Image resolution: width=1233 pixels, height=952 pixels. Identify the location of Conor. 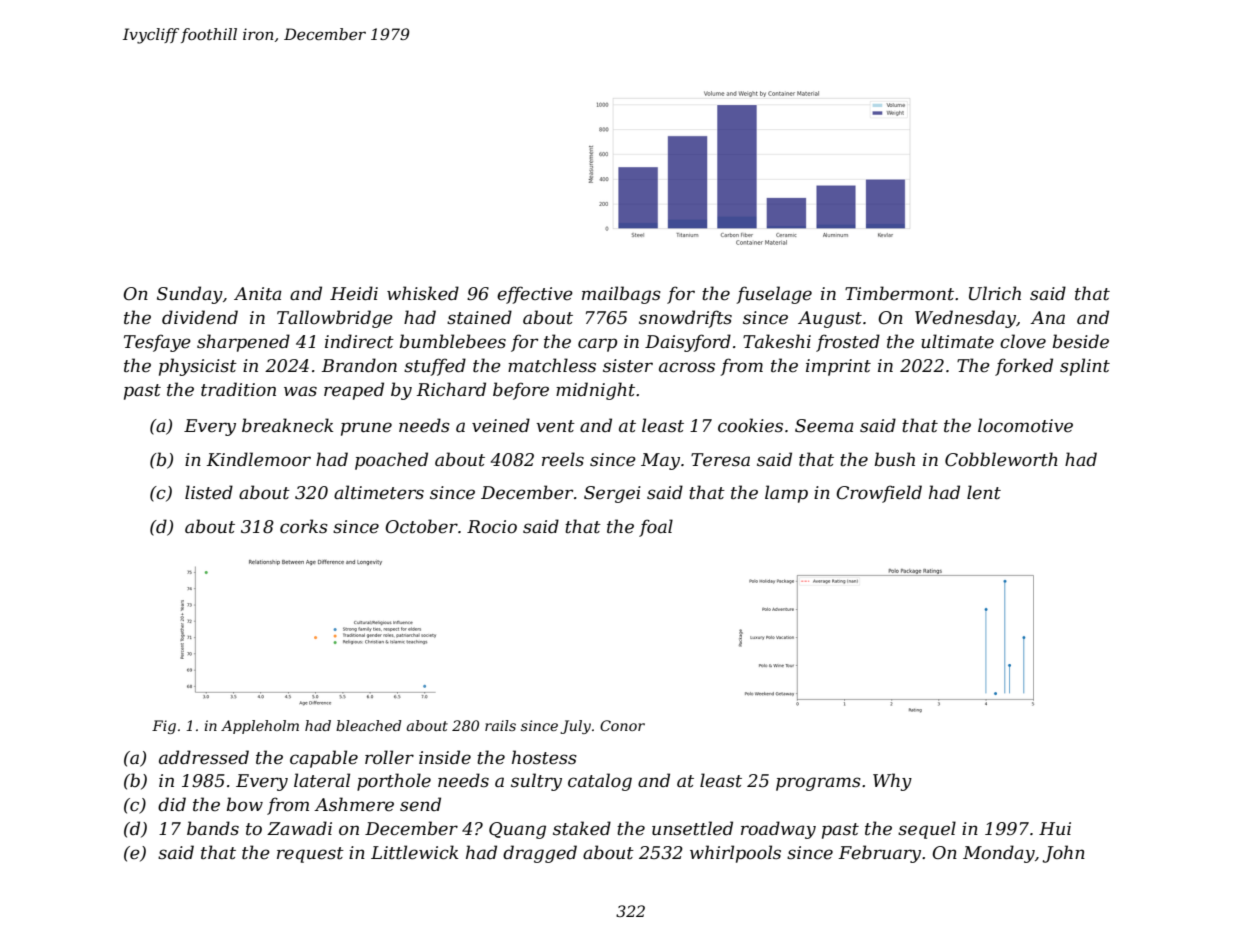
(622, 725).
